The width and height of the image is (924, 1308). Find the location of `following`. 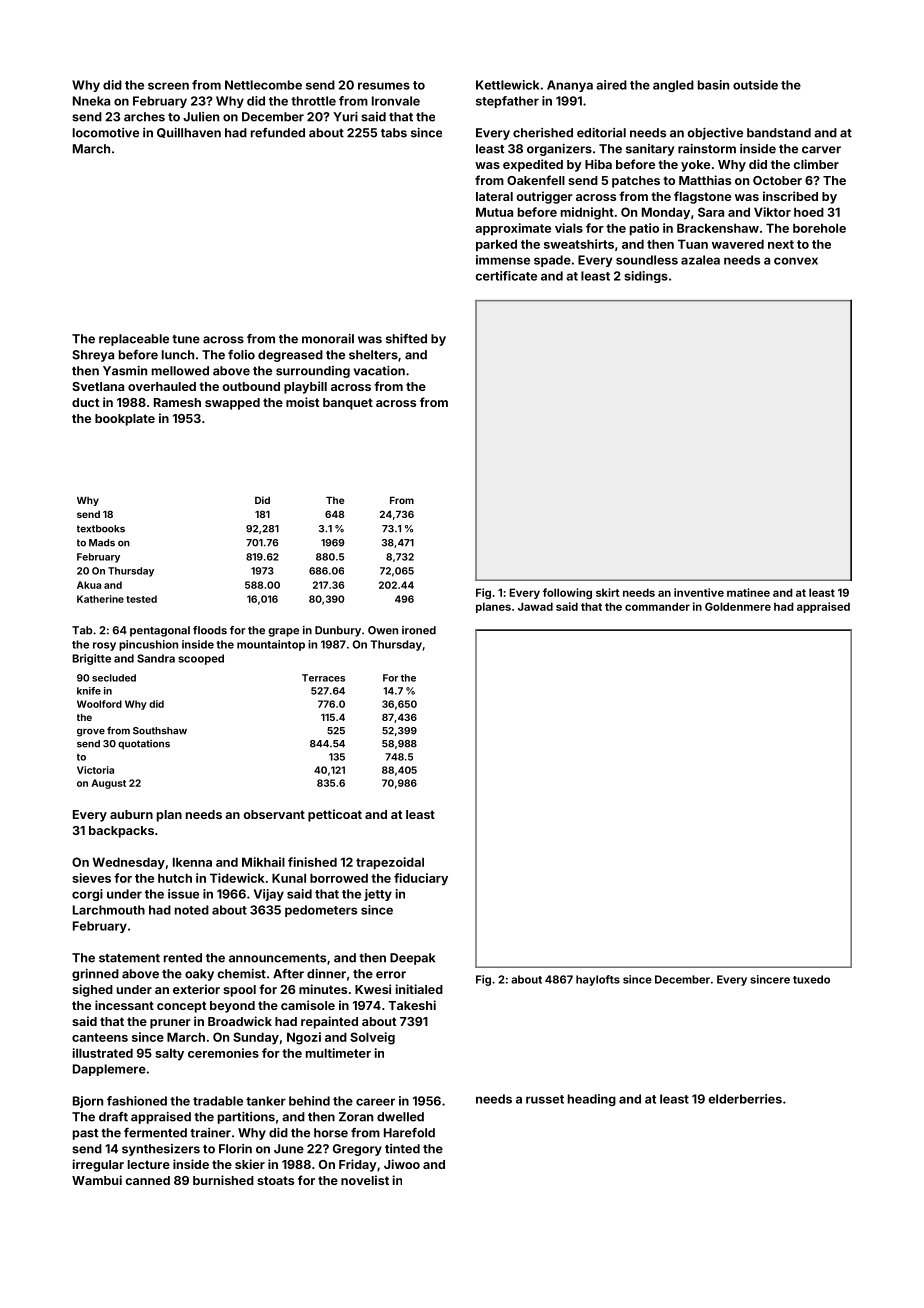

following is located at coordinates (567, 593).
